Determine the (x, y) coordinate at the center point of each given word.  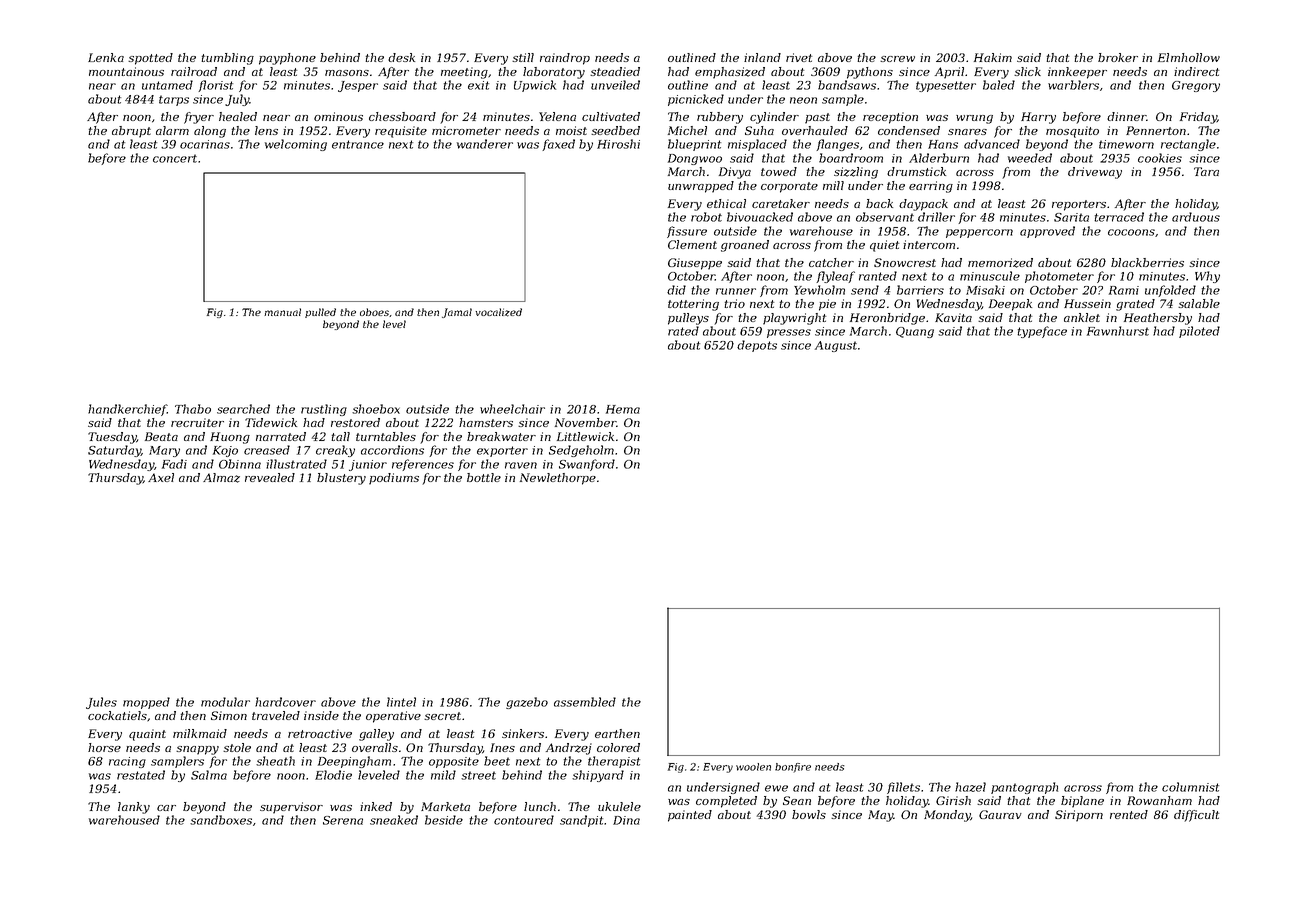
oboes (374, 312)
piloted (1199, 332)
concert (175, 158)
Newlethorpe (558, 479)
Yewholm (819, 290)
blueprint (694, 145)
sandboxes (221, 820)
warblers (1073, 85)
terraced (1119, 217)
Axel (161, 477)
